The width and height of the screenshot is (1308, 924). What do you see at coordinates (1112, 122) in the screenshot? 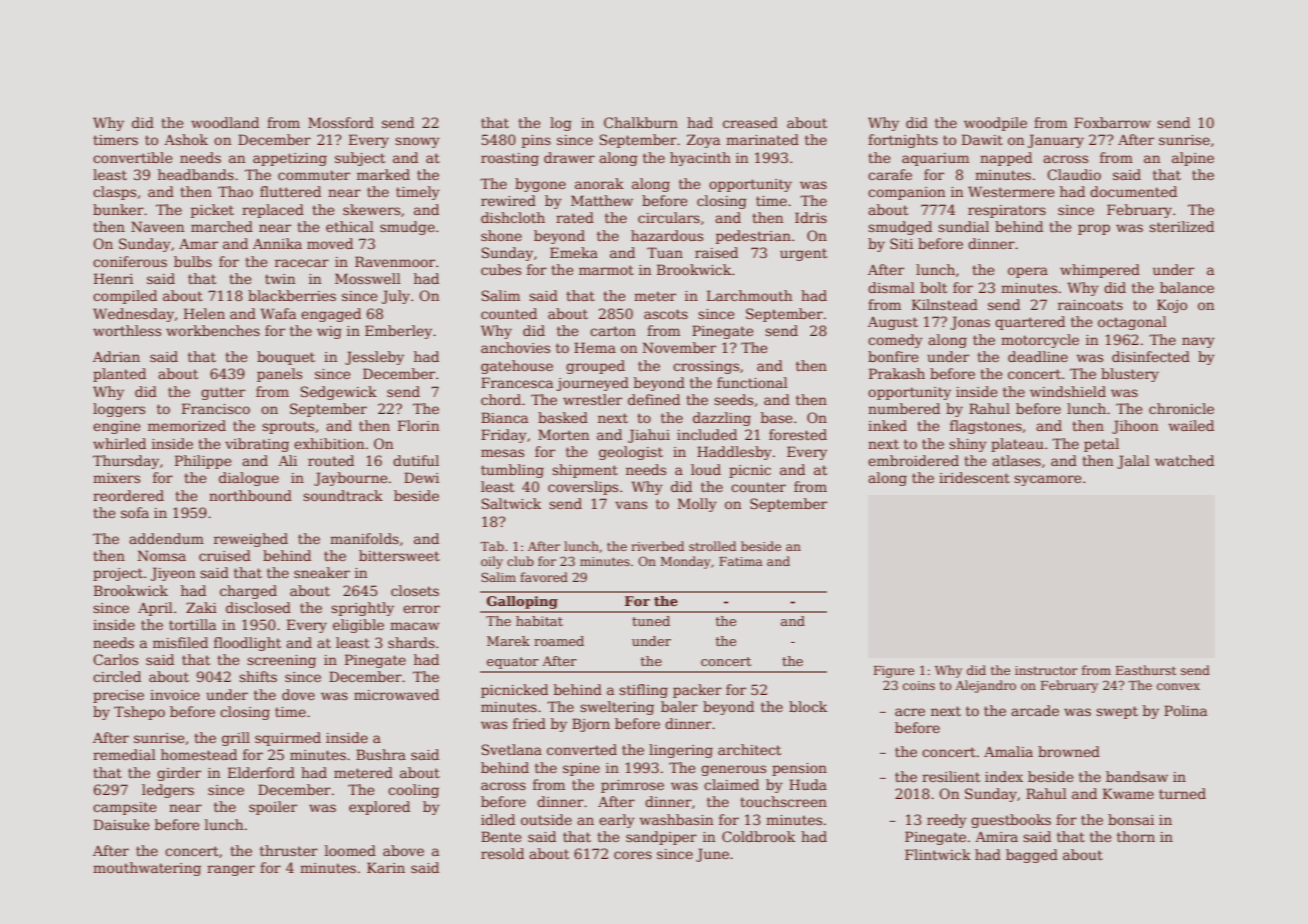
I see `Foxbarrow` at bounding box center [1112, 122].
